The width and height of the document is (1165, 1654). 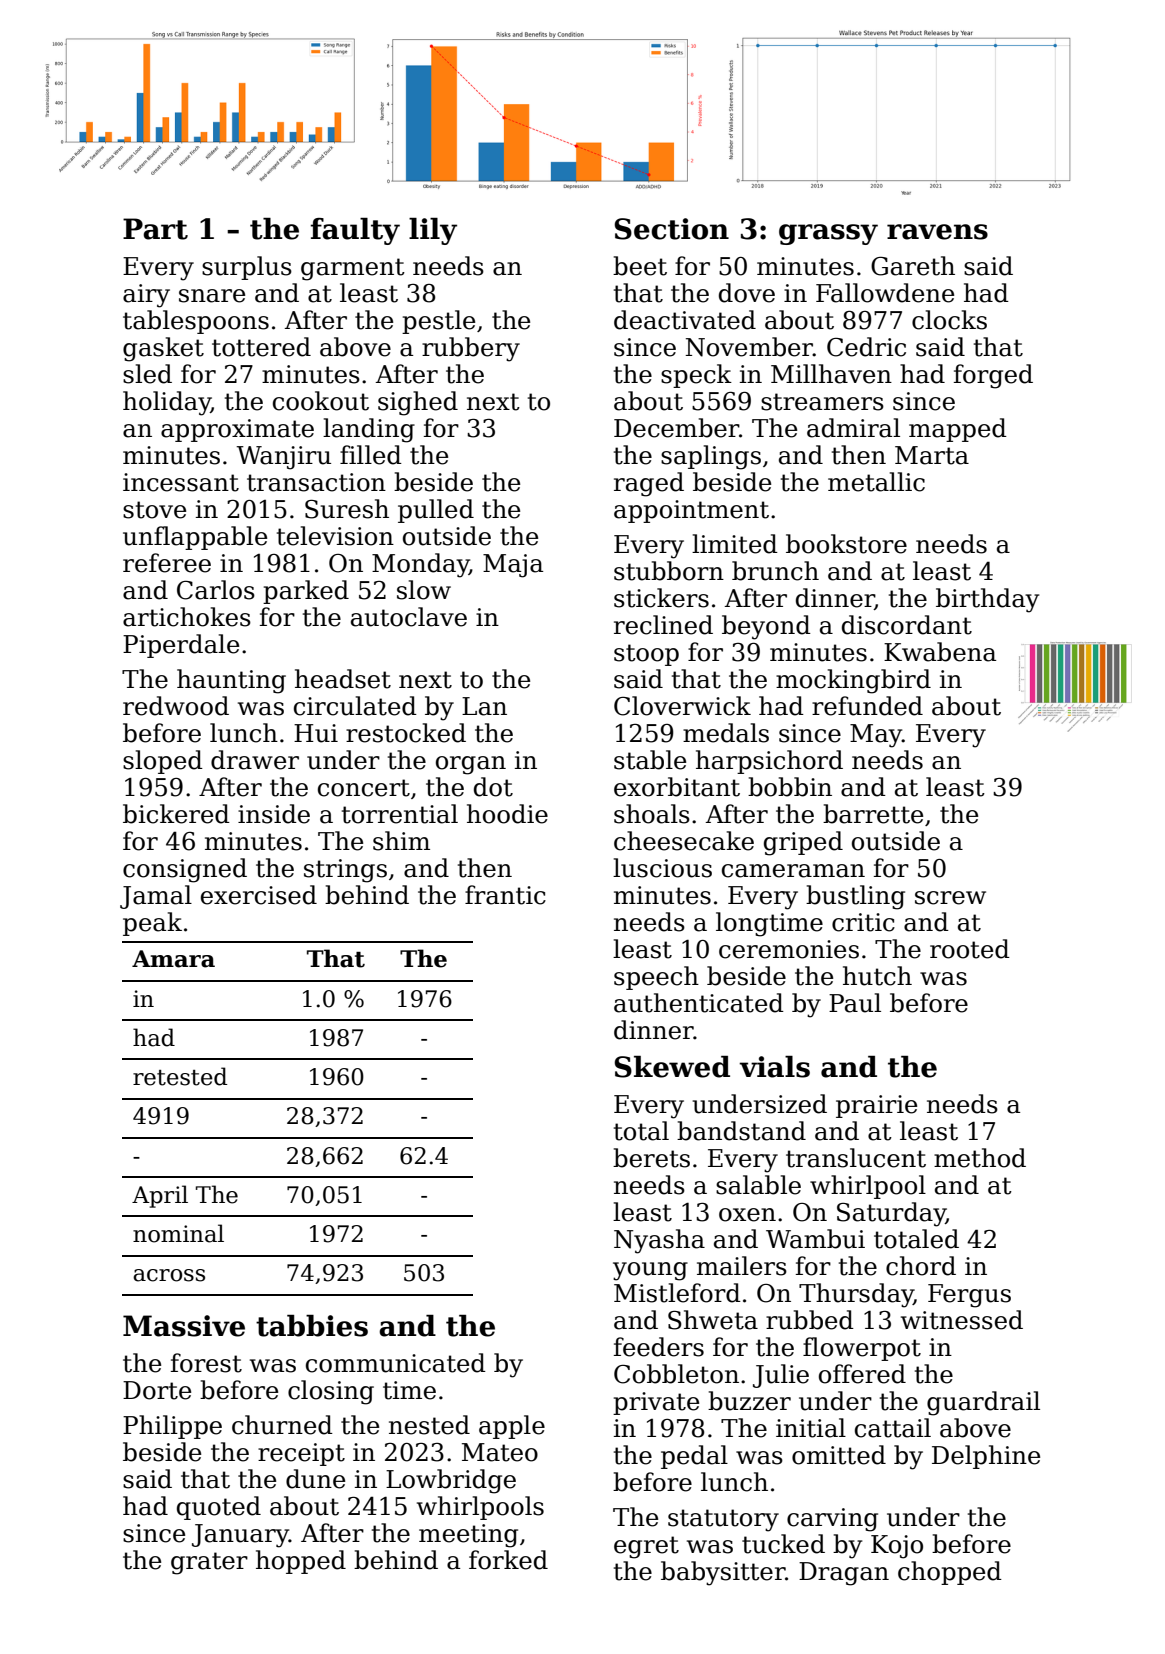 What do you see at coordinates (937, 232) in the document?
I see `ravens` at bounding box center [937, 232].
